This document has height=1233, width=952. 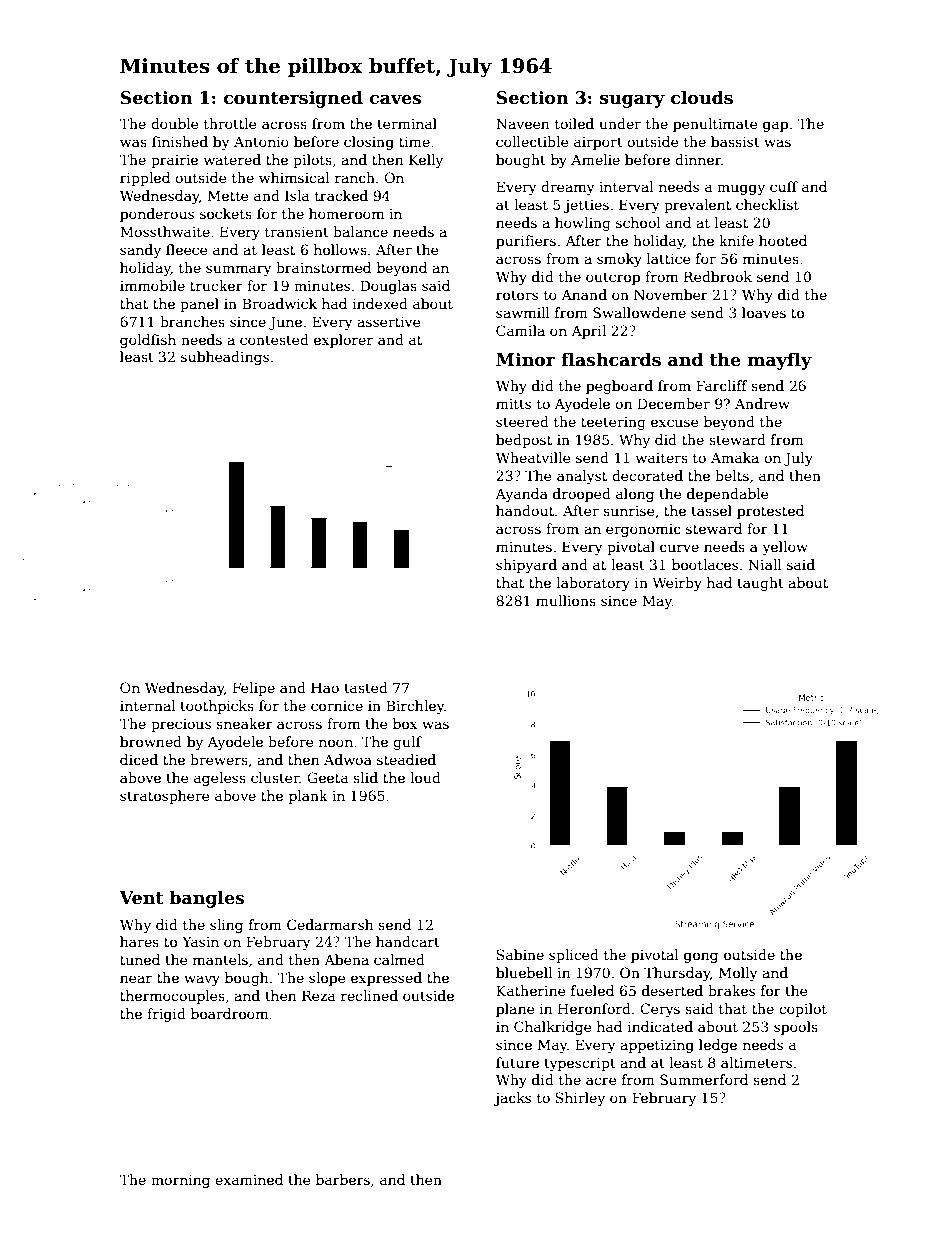 What do you see at coordinates (513, 404) in the document?
I see `mitts` at bounding box center [513, 404].
